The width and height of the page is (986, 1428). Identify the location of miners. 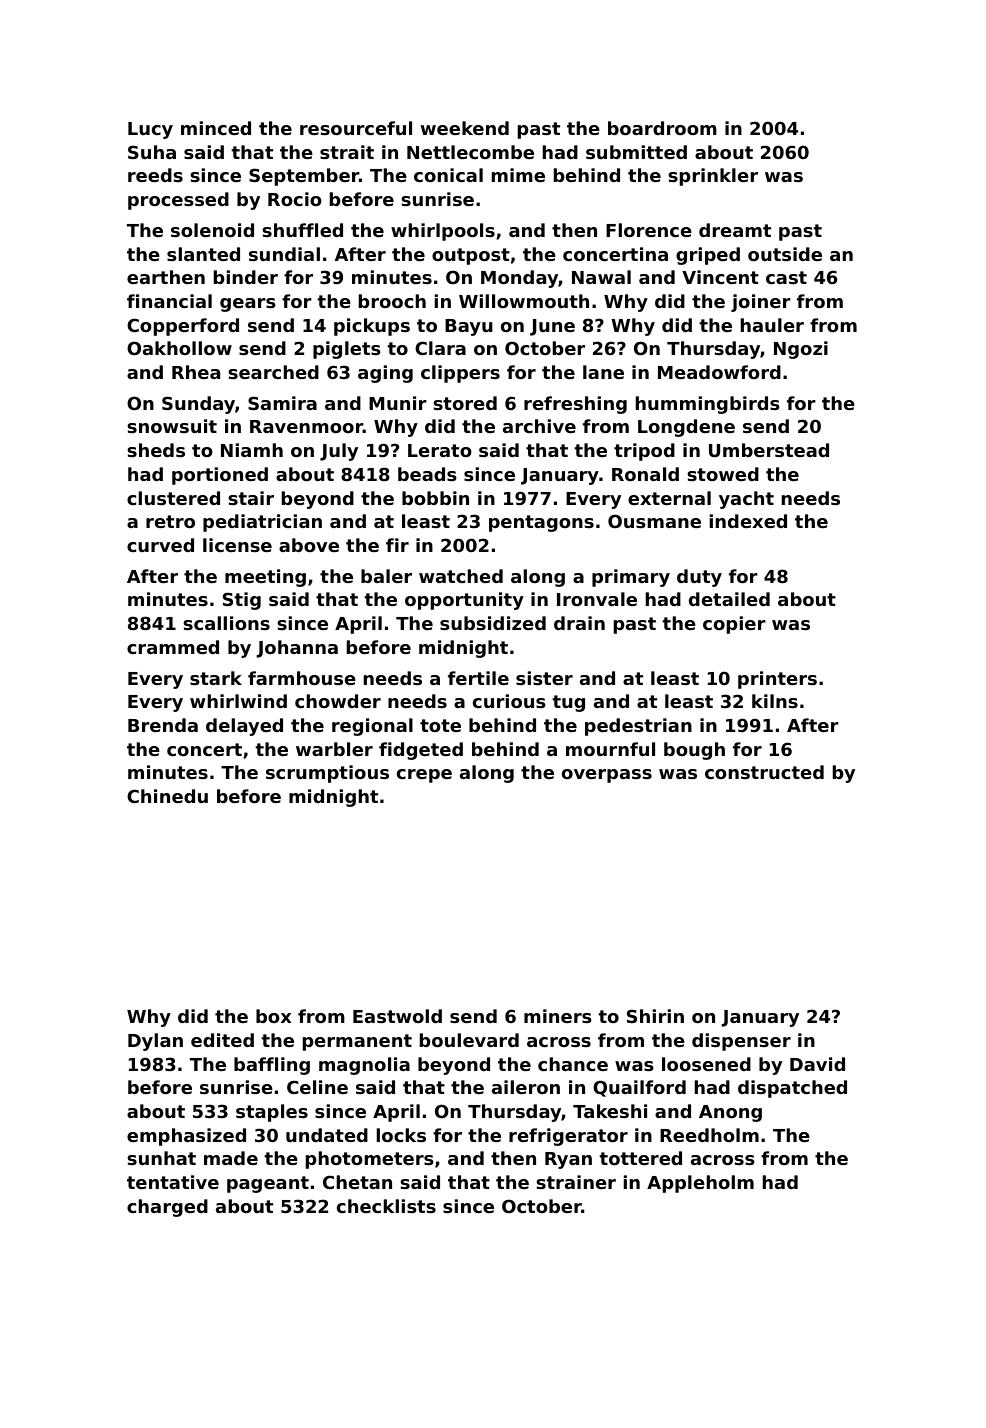
(558, 1016).
